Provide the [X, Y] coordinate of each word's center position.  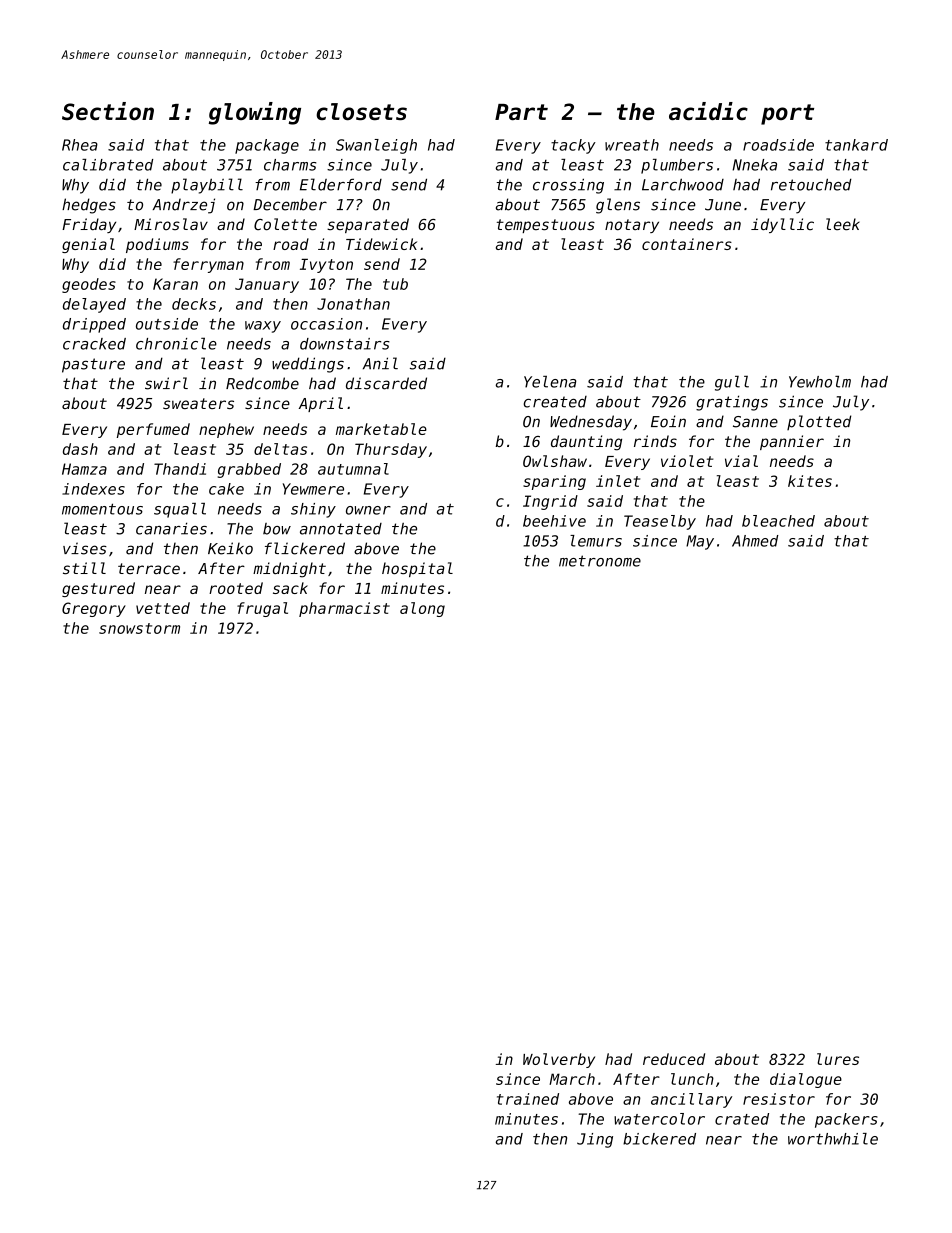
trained [528, 1099]
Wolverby [559, 1060]
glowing [255, 113]
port [787, 114]
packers [846, 1120]
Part [521, 112]
